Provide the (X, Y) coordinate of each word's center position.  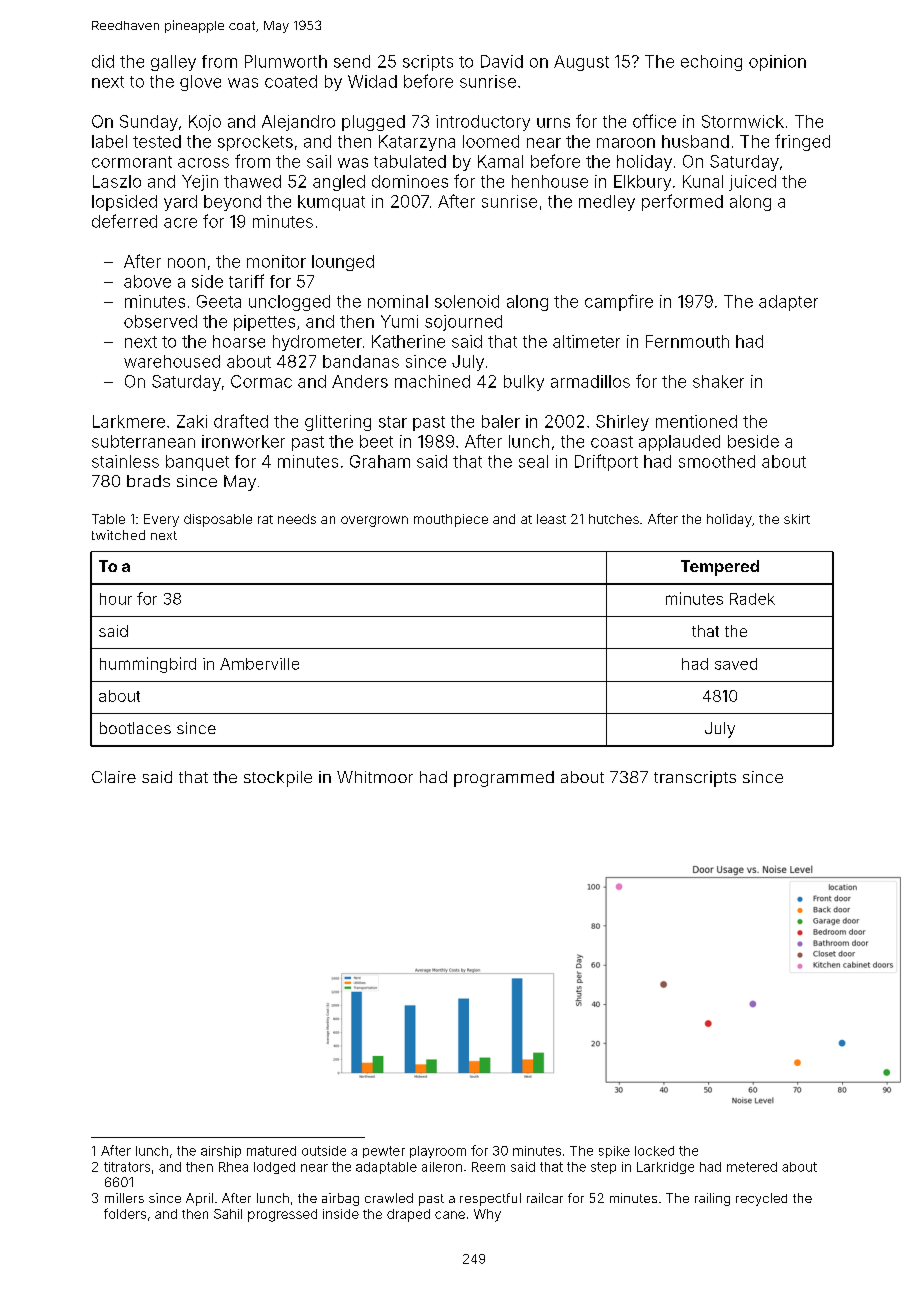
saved (736, 664)
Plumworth (286, 61)
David (502, 61)
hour (116, 599)
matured (271, 1151)
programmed (504, 779)
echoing (711, 63)
